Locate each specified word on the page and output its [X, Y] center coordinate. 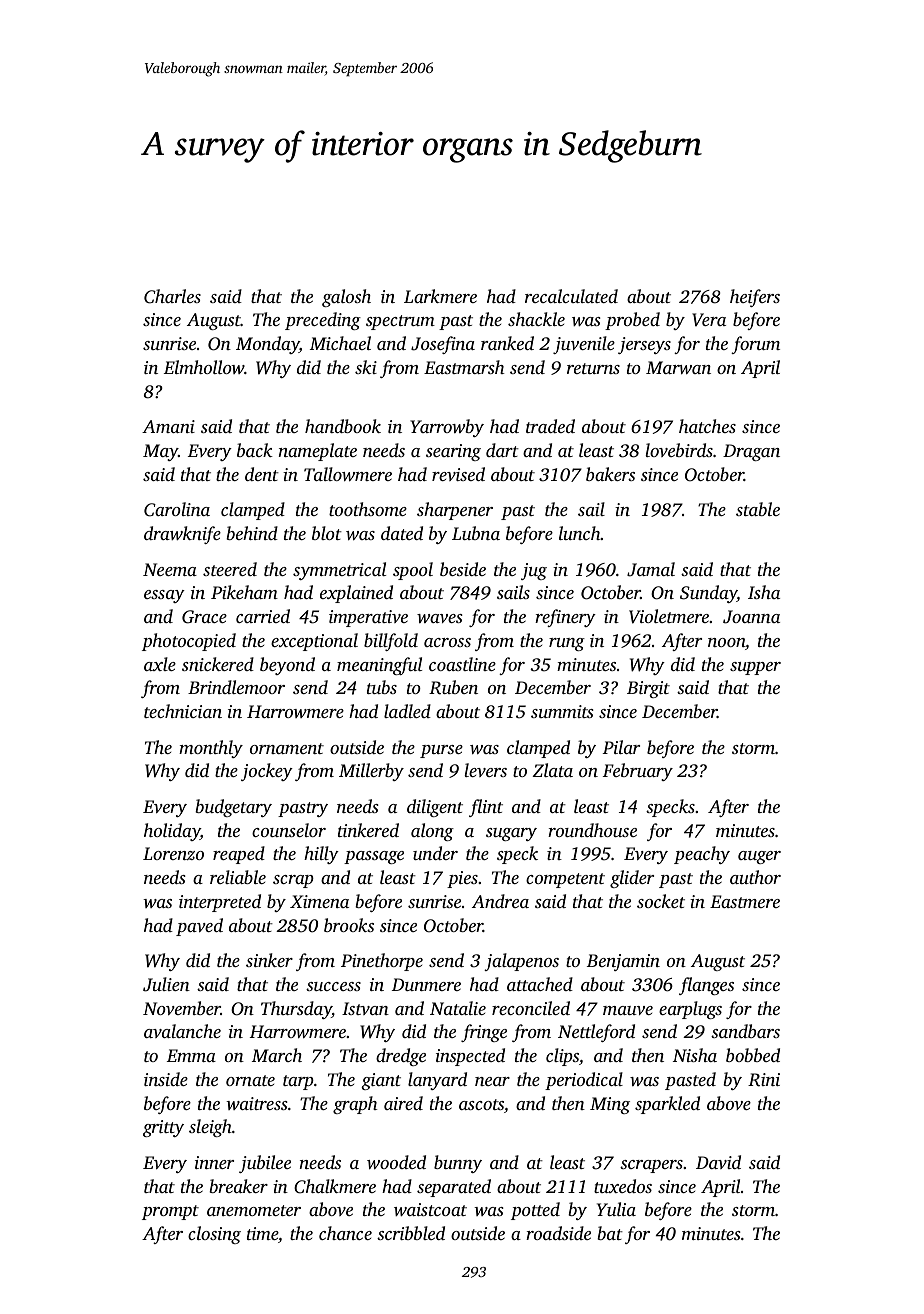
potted [535, 1211]
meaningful [379, 666]
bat [610, 1233]
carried [263, 616]
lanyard [437, 1081]
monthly [211, 749]
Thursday [296, 1010]
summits [562, 711]
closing [214, 1235]
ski [366, 367]
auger [759, 857]
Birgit [648, 689]
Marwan [678, 367]
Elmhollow [204, 367]
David [718, 1162]
